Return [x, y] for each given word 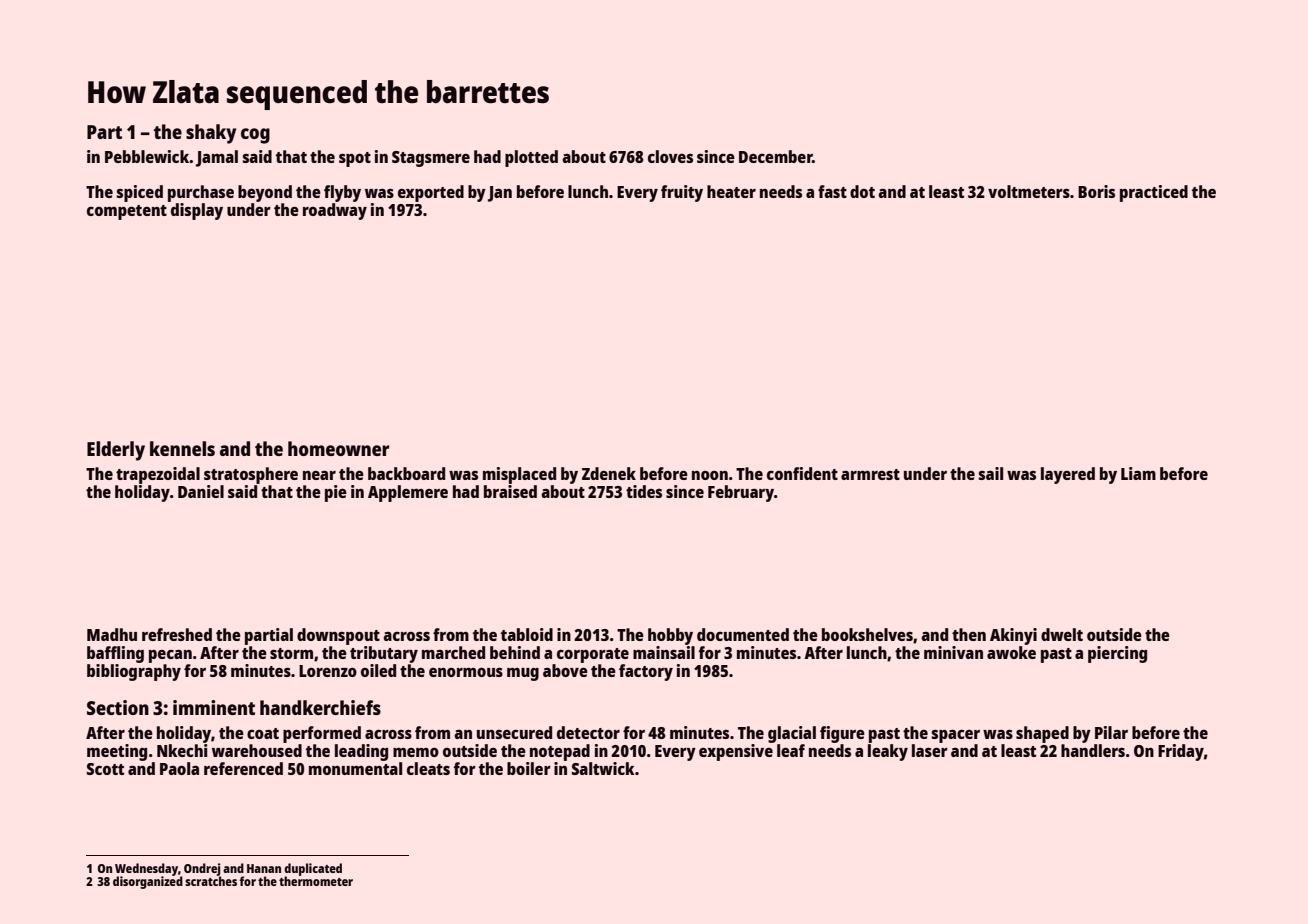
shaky [211, 134]
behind [515, 652]
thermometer [316, 881]
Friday [1181, 752]
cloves [670, 156]
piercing [1117, 654]
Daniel [201, 491]
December [775, 156]
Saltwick [603, 768]
